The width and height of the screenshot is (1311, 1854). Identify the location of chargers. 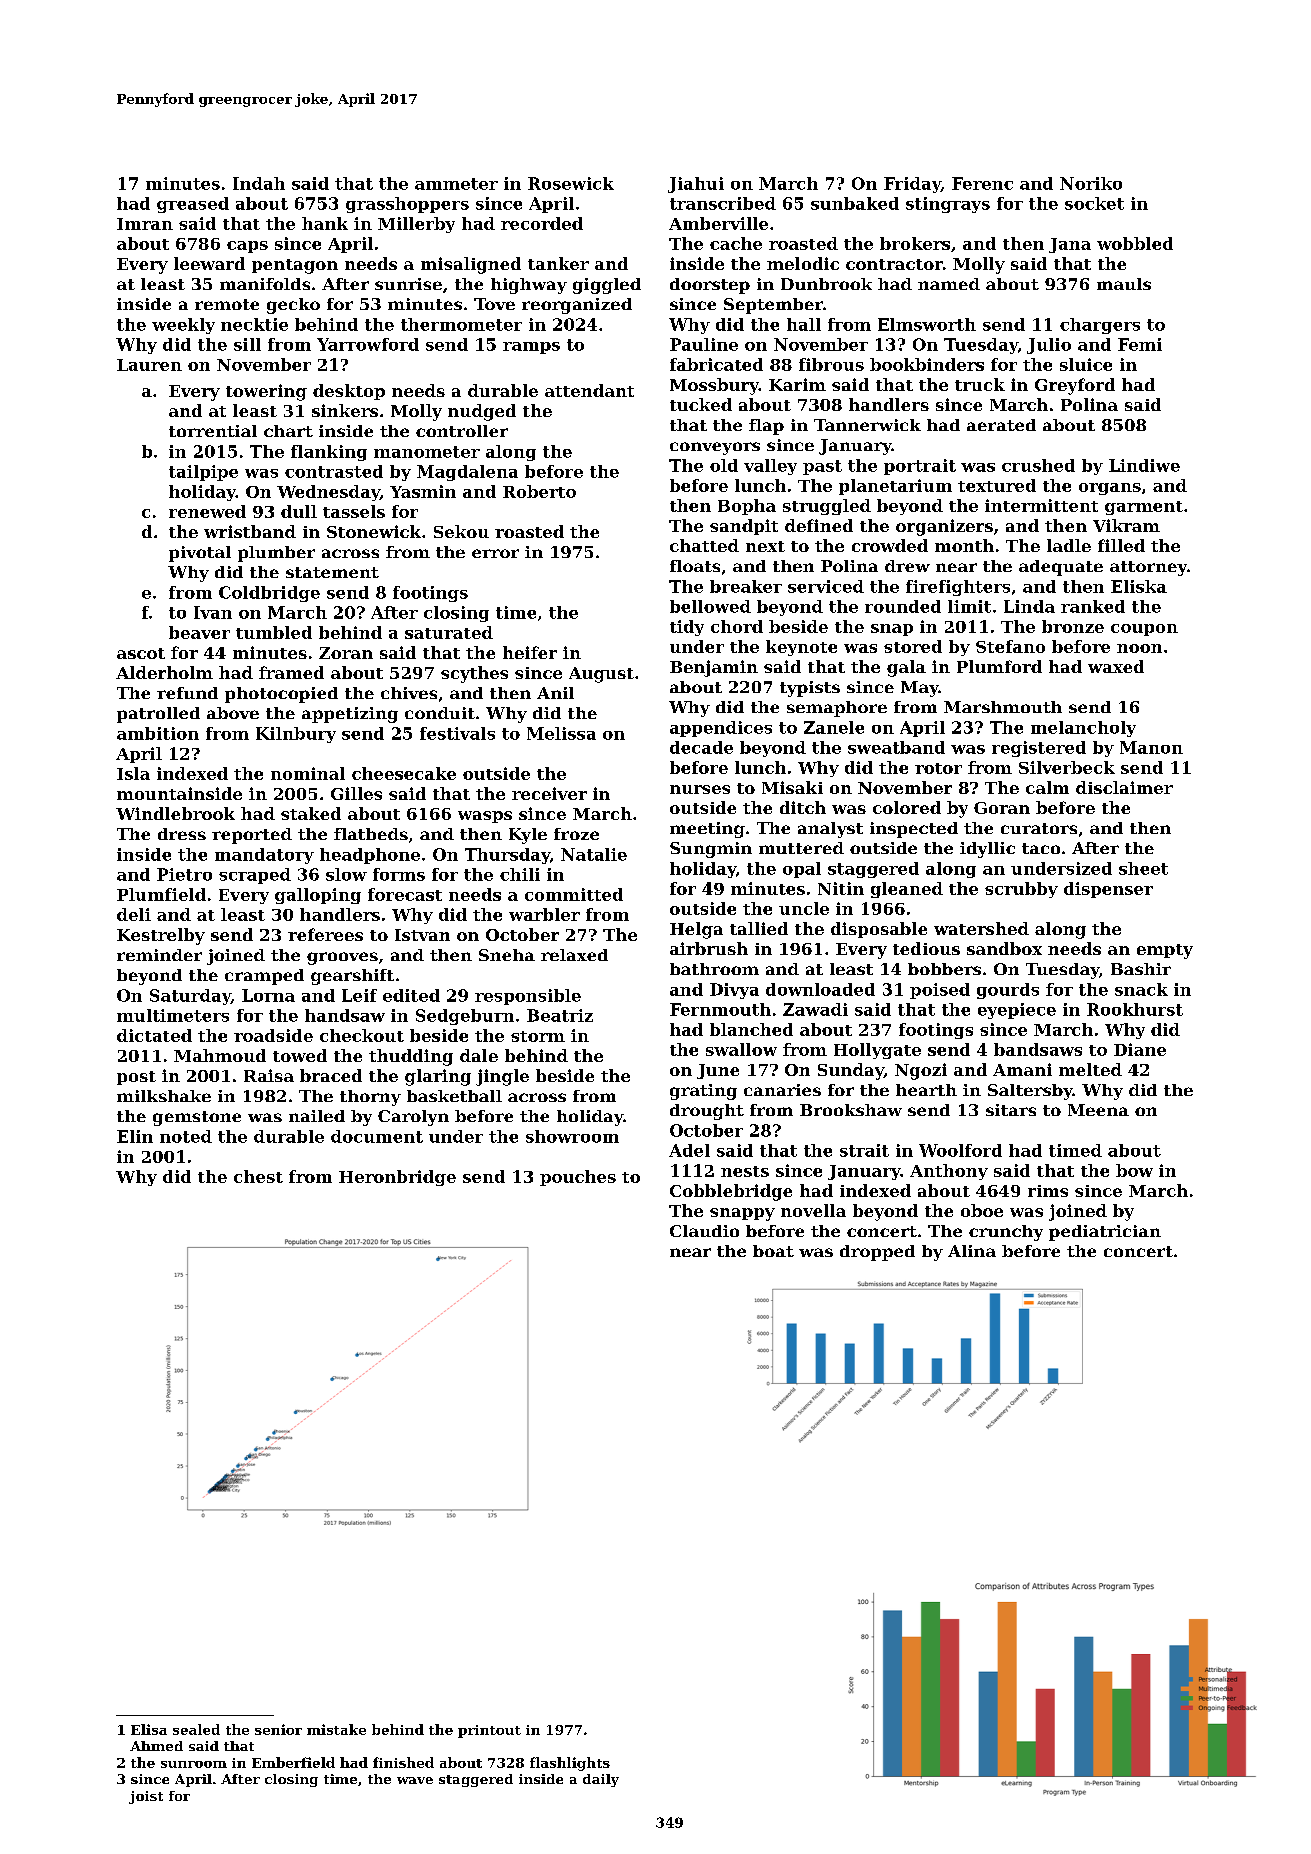
(1100, 326).
